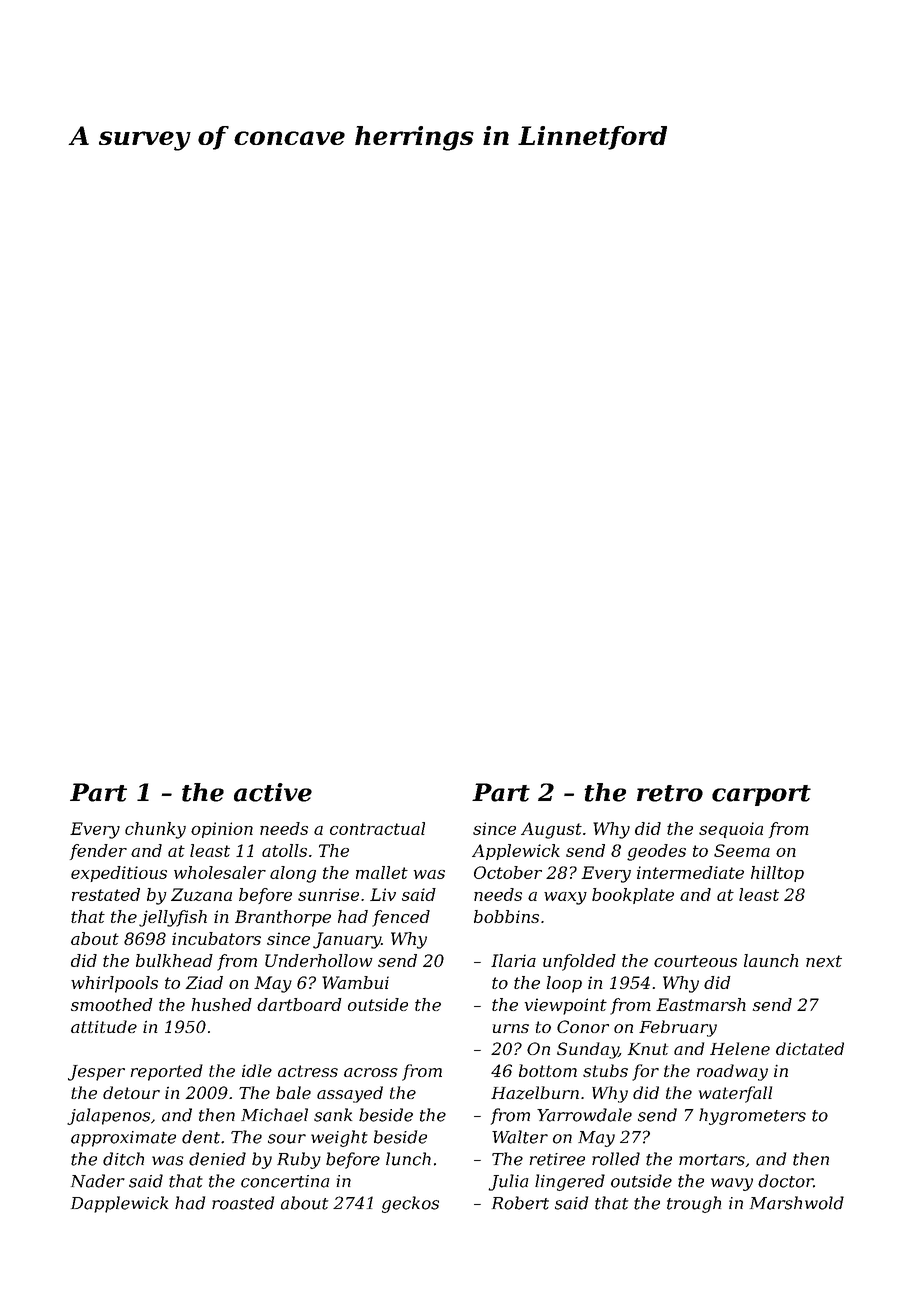  I want to click on Julia, so click(508, 1182).
